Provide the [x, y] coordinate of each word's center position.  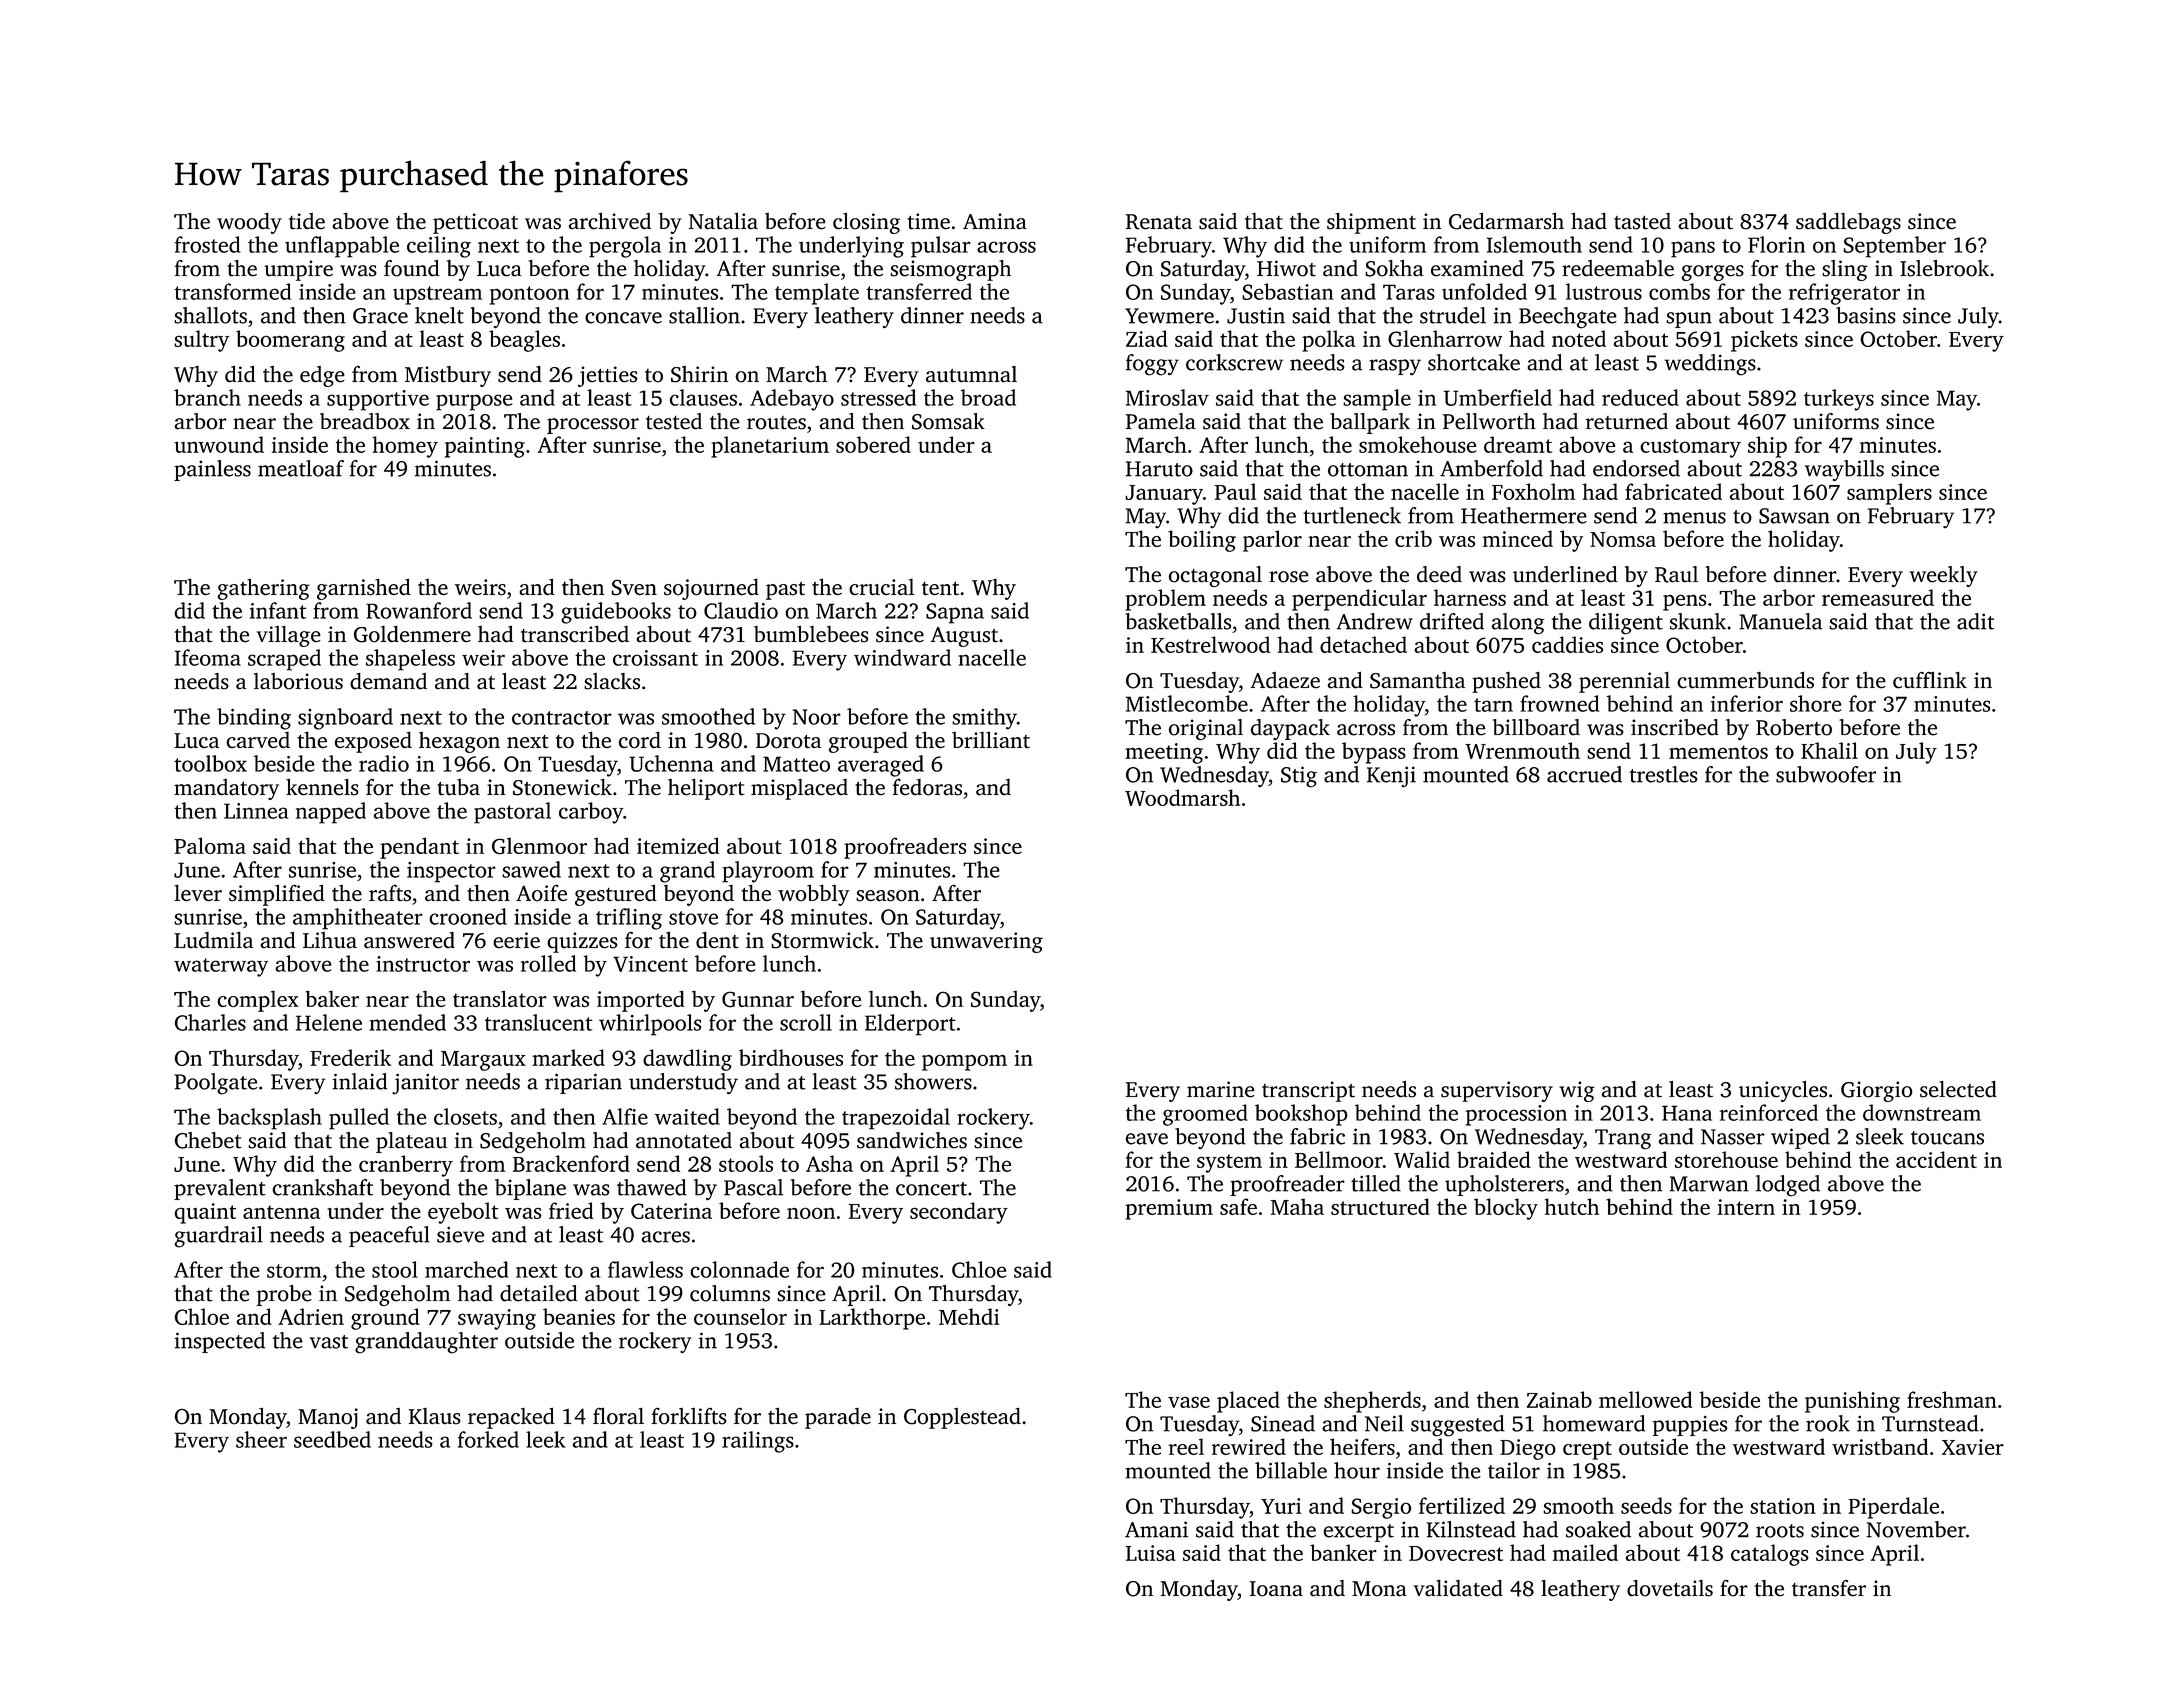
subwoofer [1826, 774]
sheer [261, 1439]
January [1164, 495]
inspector [451, 872]
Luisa [1151, 1553]
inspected [220, 1342]
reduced [1640, 397]
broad [988, 397]
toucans [1947, 1138]
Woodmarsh [1182, 797]
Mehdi [969, 1316]
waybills [1844, 470]
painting [485, 447]
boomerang [290, 341]
